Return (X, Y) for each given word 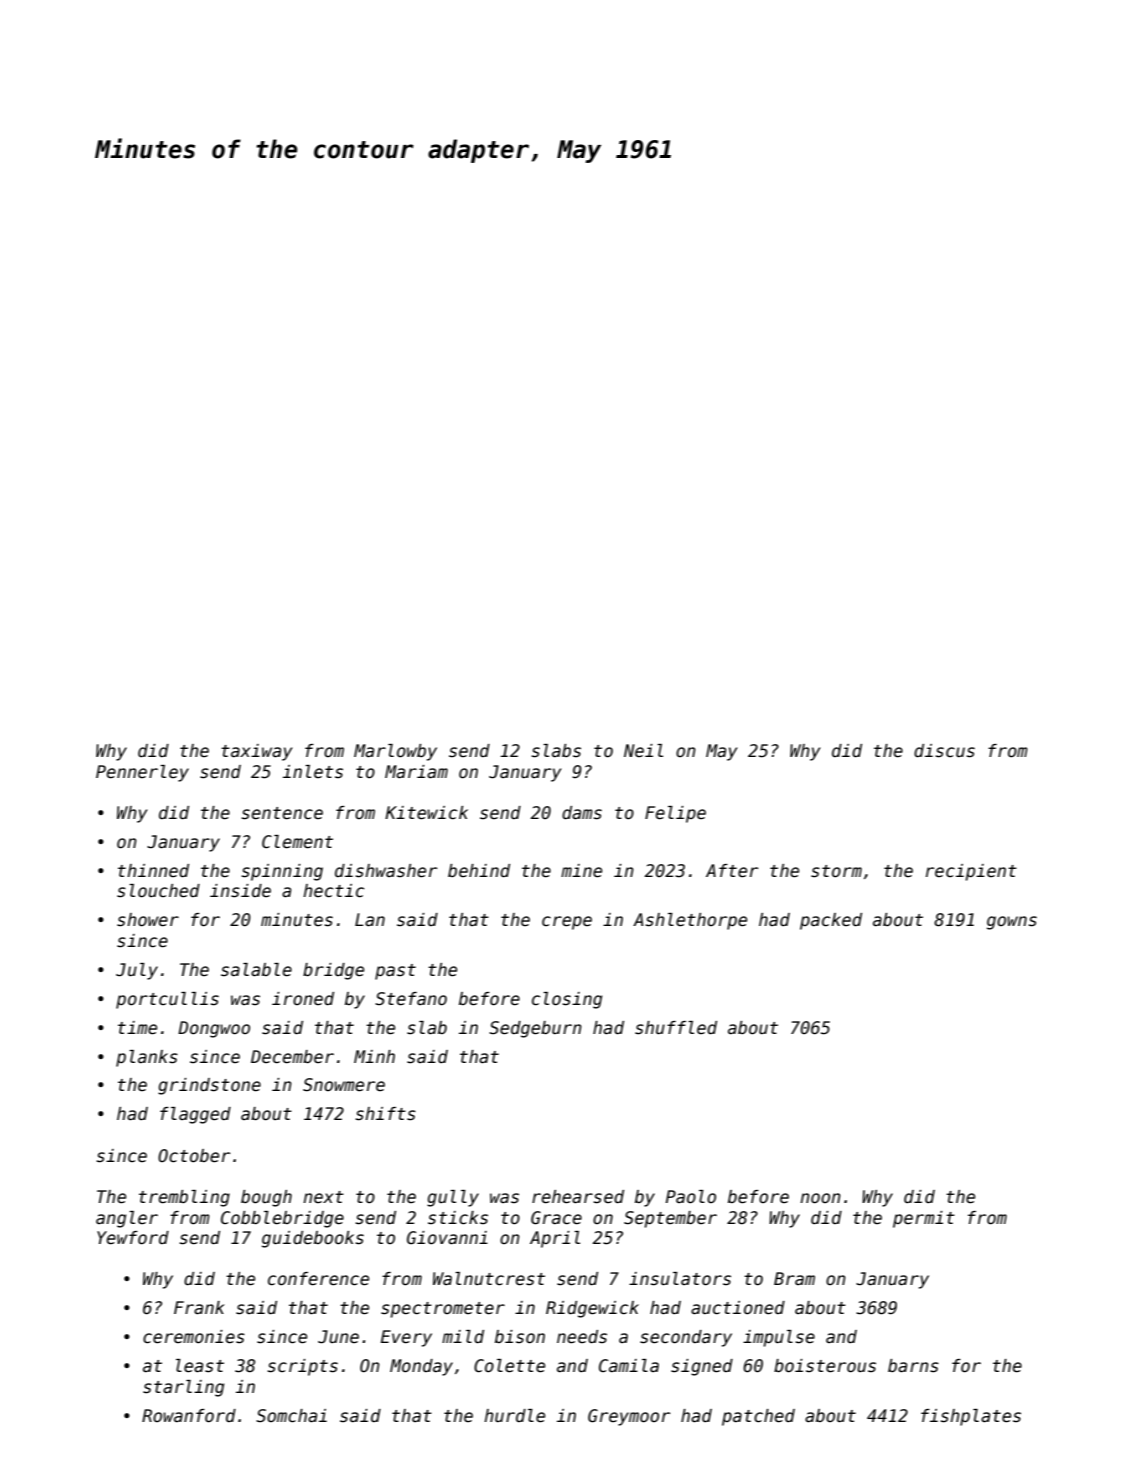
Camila (629, 1366)
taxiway (256, 752)
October (194, 1156)
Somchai (291, 1416)
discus (944, 751)
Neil (643, 751)
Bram (794, 1278)
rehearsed (578, 1197)
